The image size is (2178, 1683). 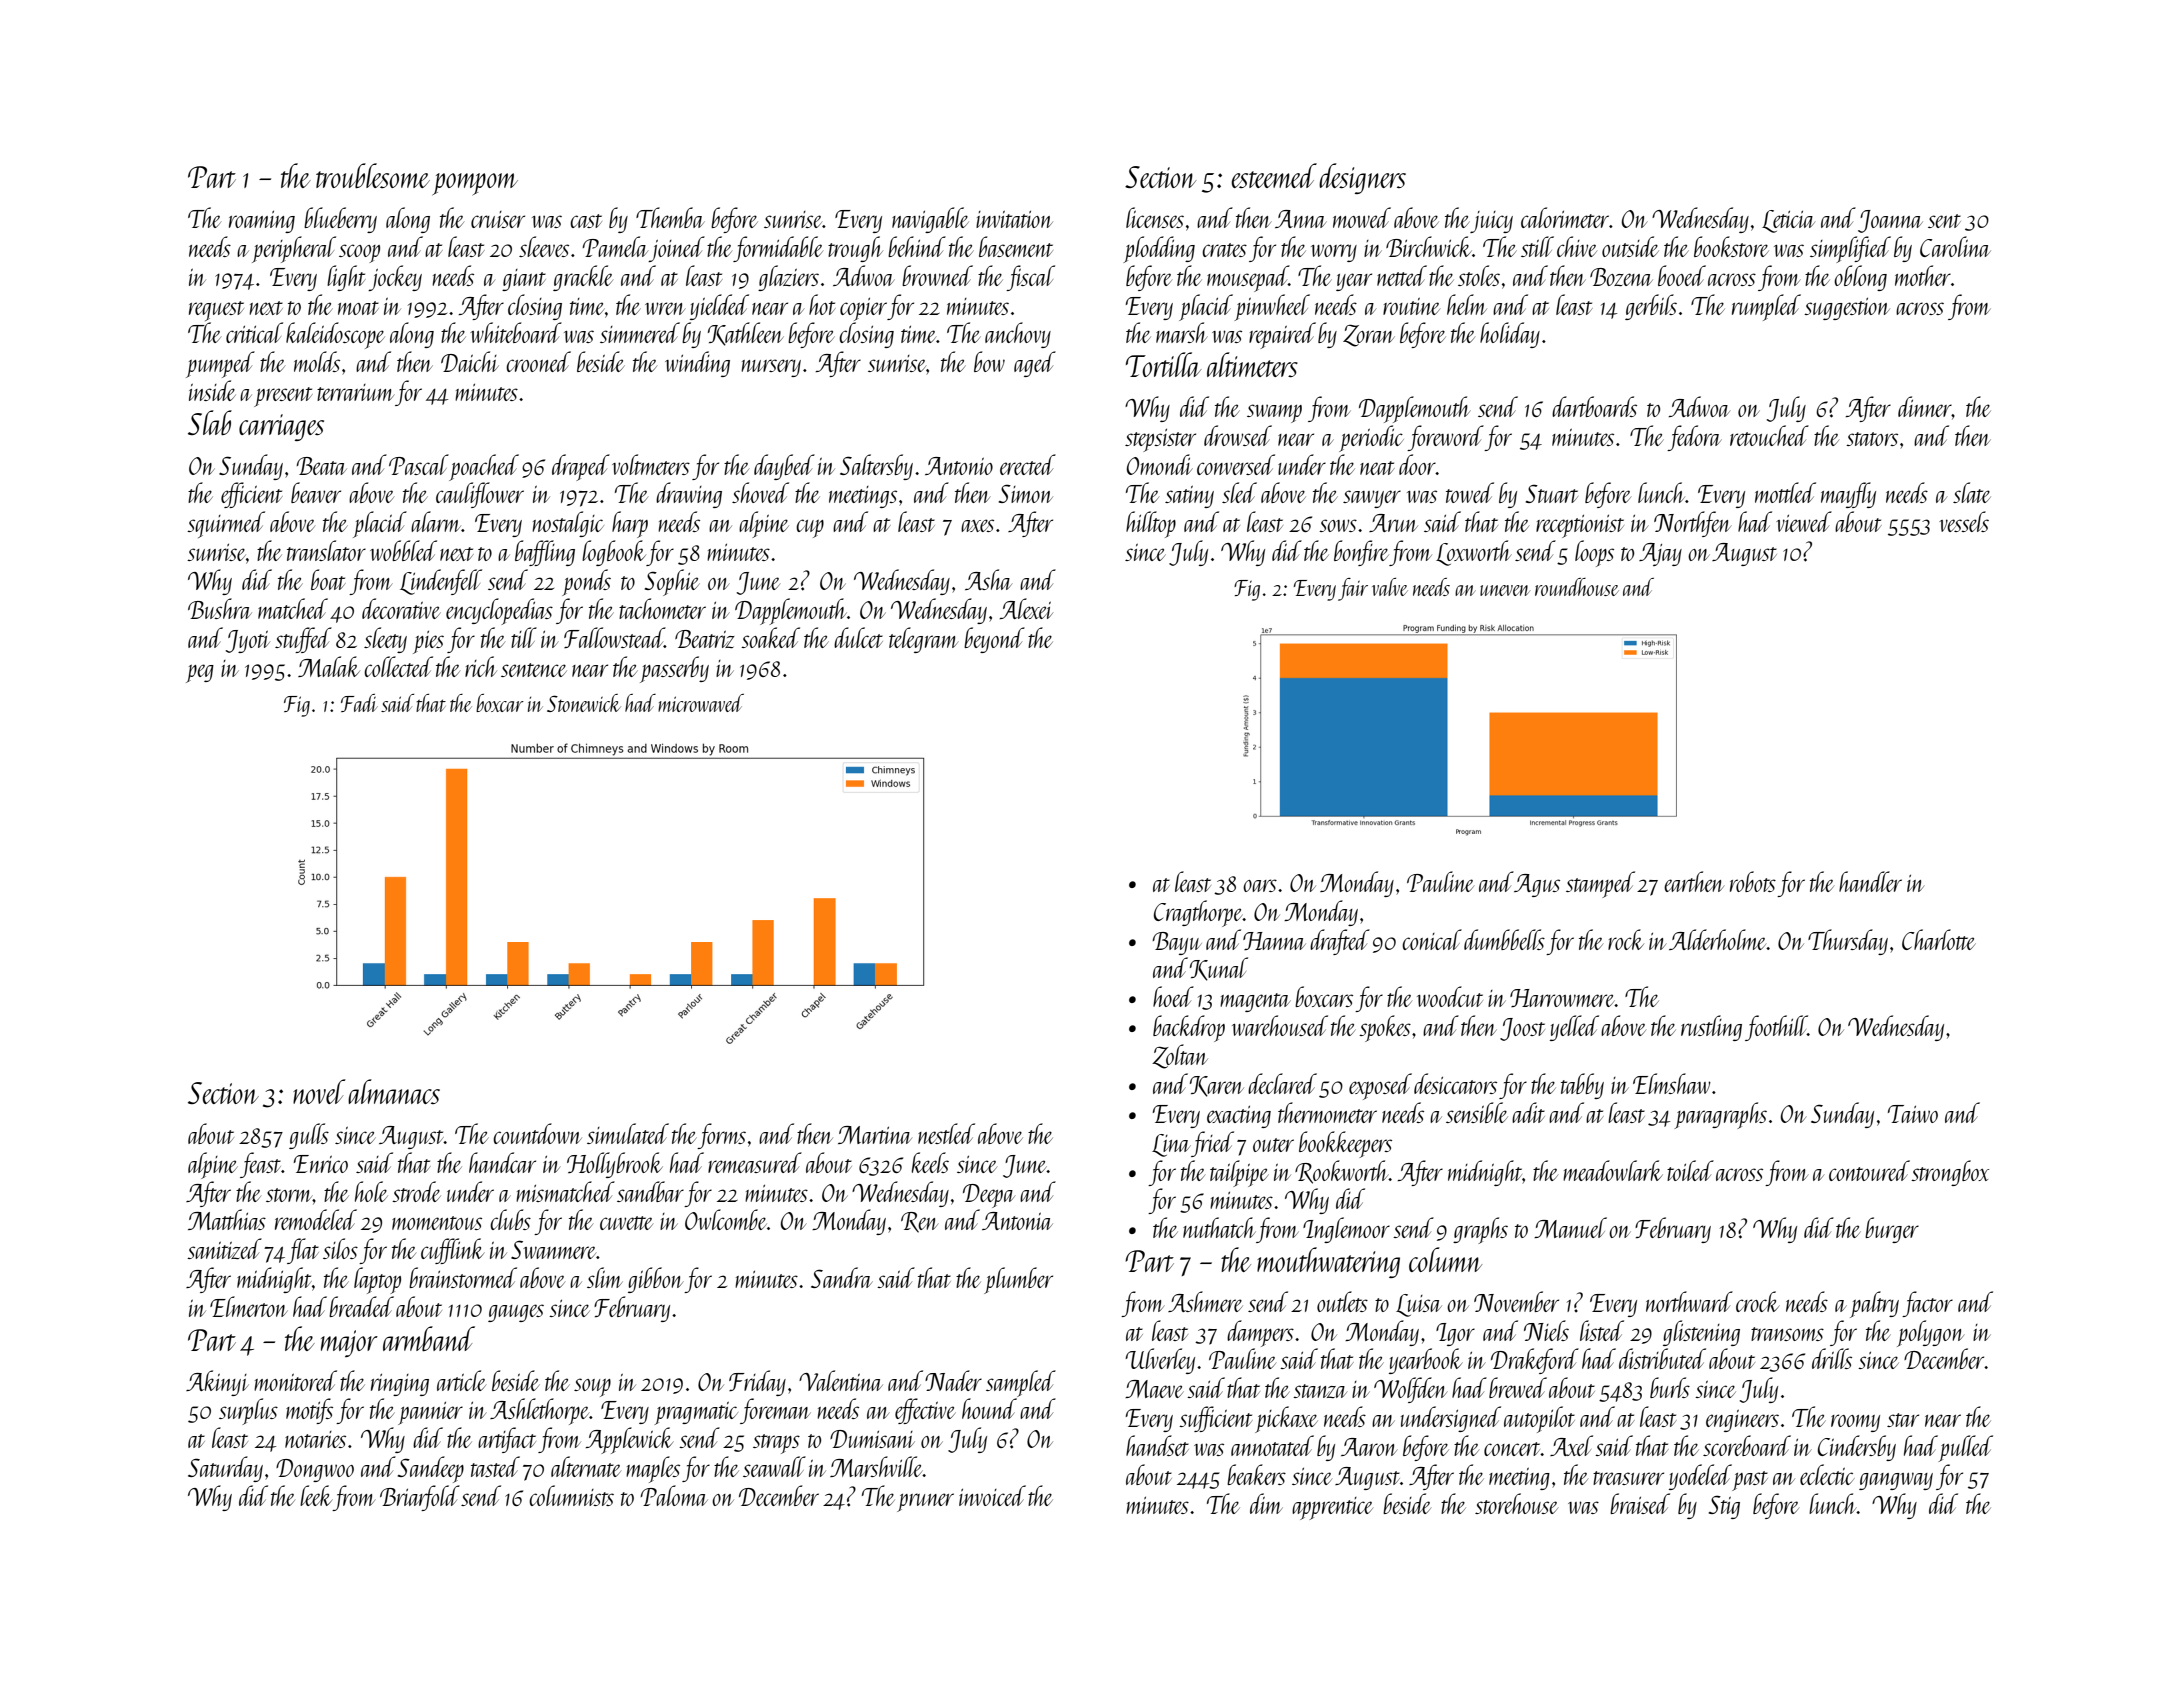 What do you see at coordinates (925, 1502) in the page?
I see `pruner` at bounding box center [925, 1502].
